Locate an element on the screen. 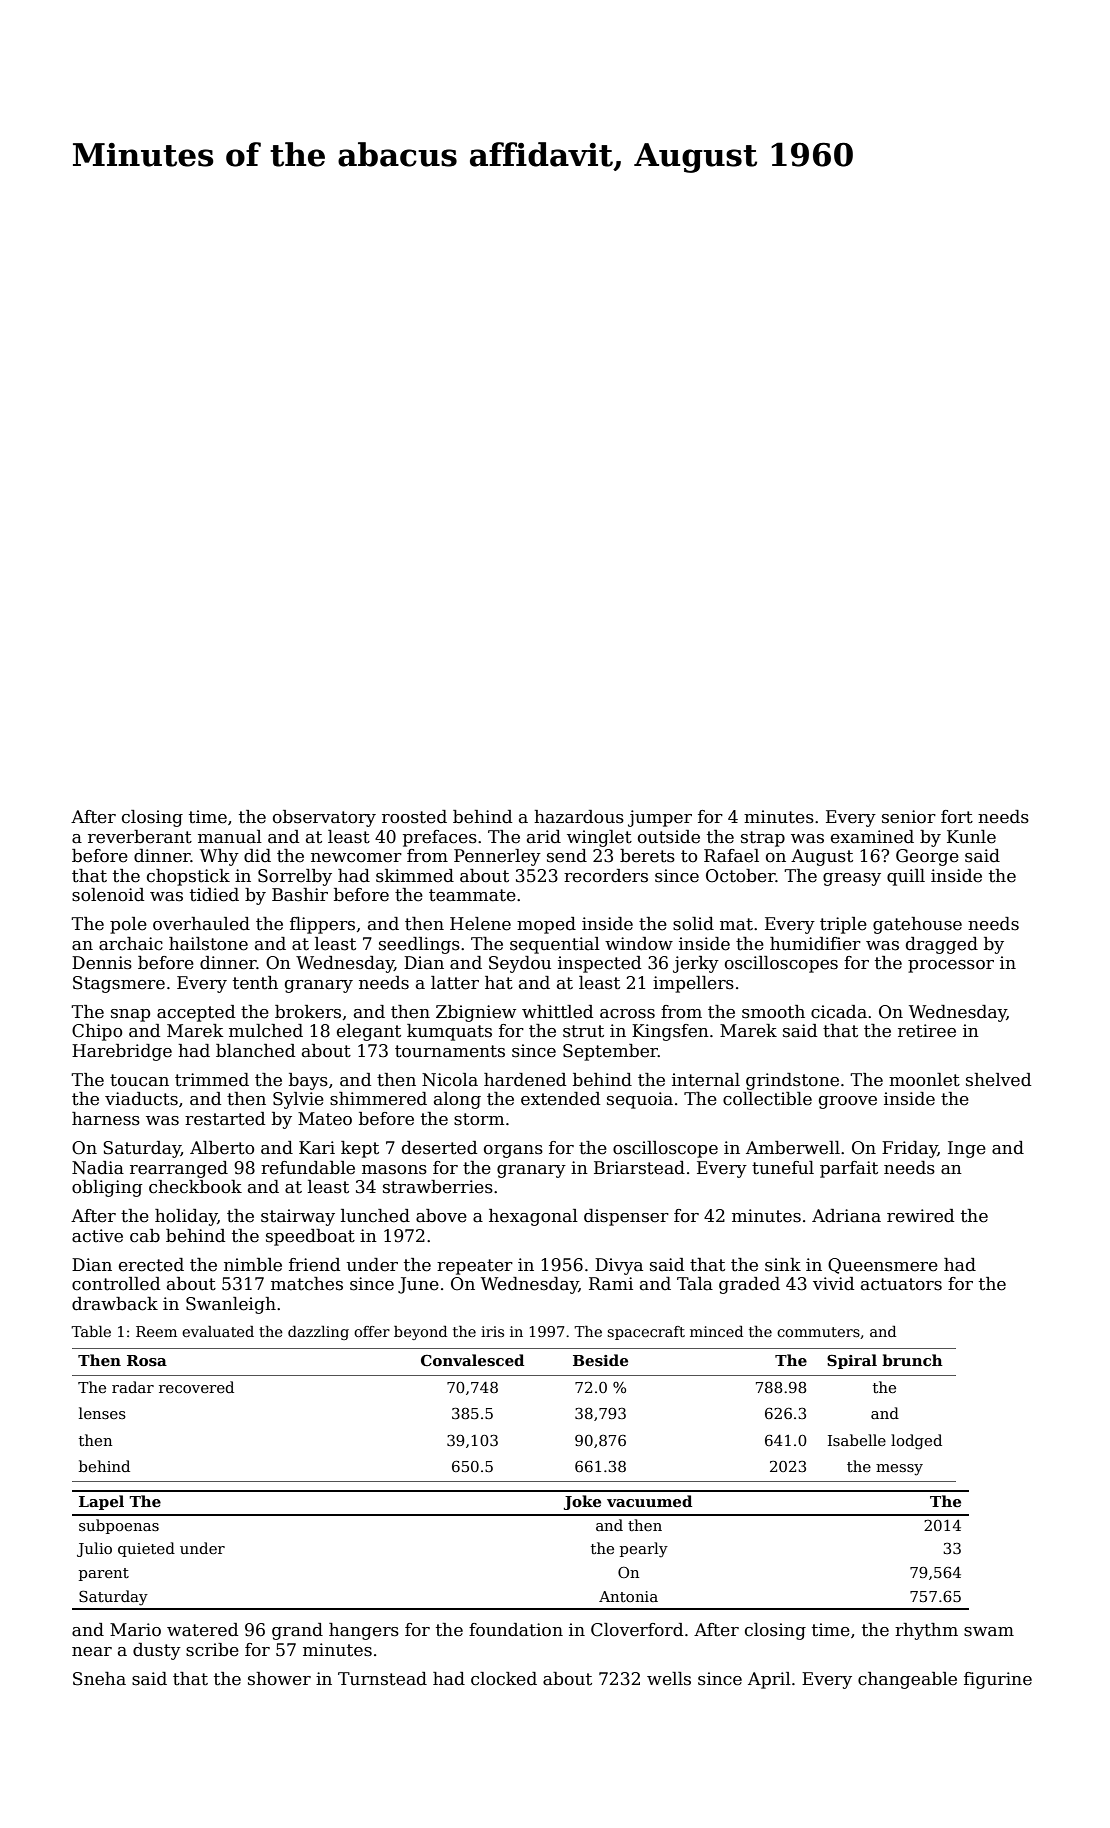  commuters is located at coordinates (818, 1332).
